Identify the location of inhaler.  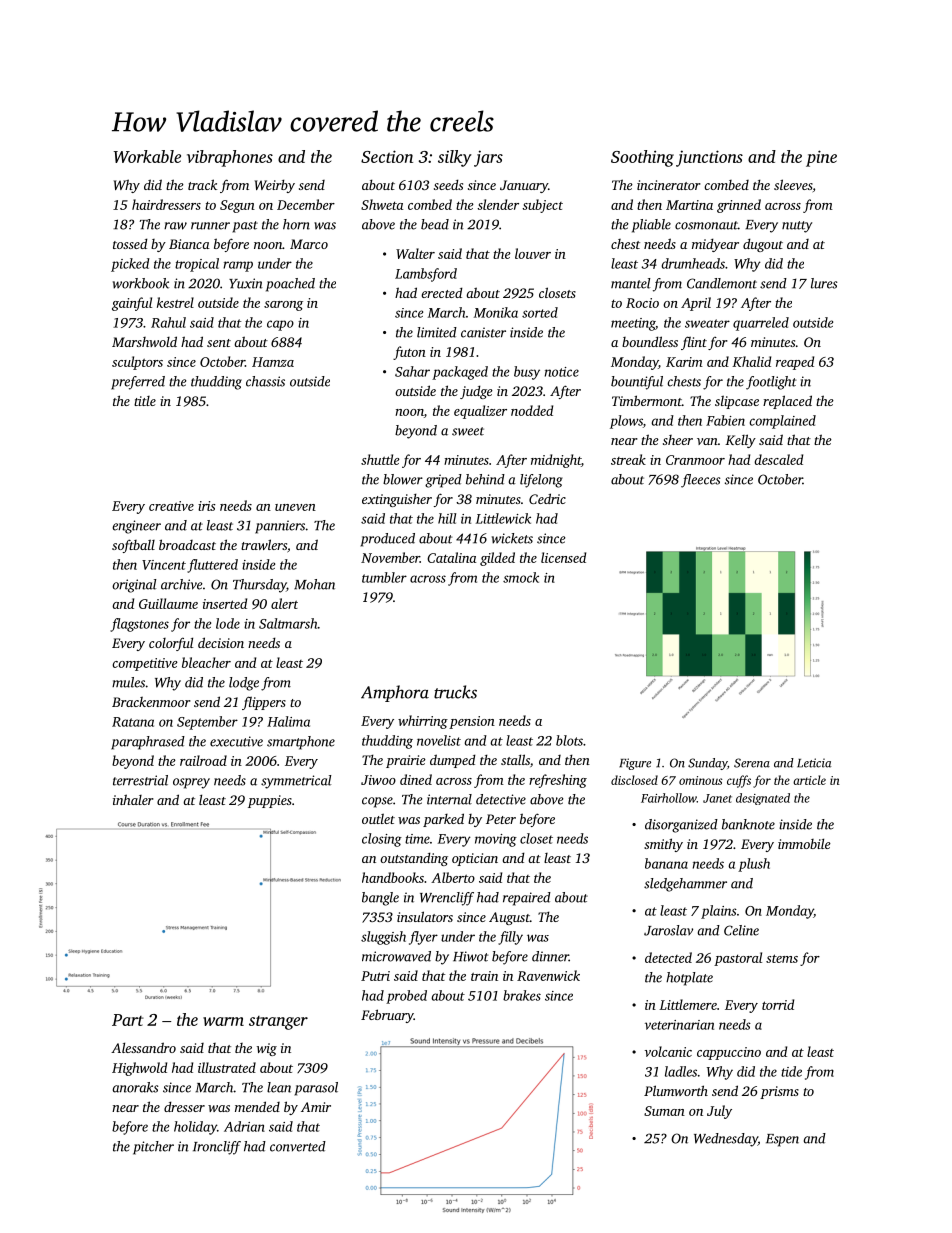
(133, 799).
